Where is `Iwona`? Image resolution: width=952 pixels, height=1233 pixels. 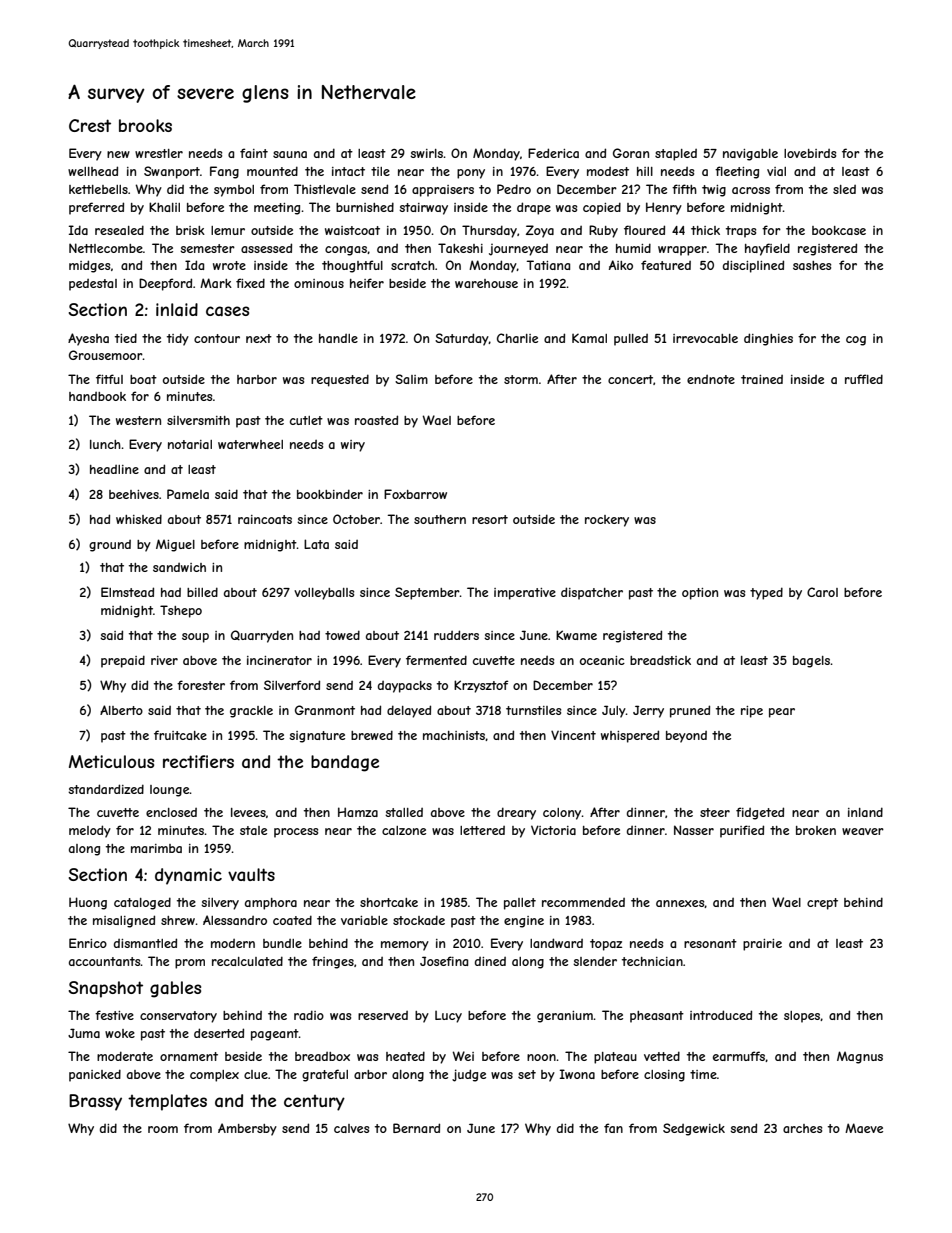
Iwona is located at coordinates (577, 1074).
